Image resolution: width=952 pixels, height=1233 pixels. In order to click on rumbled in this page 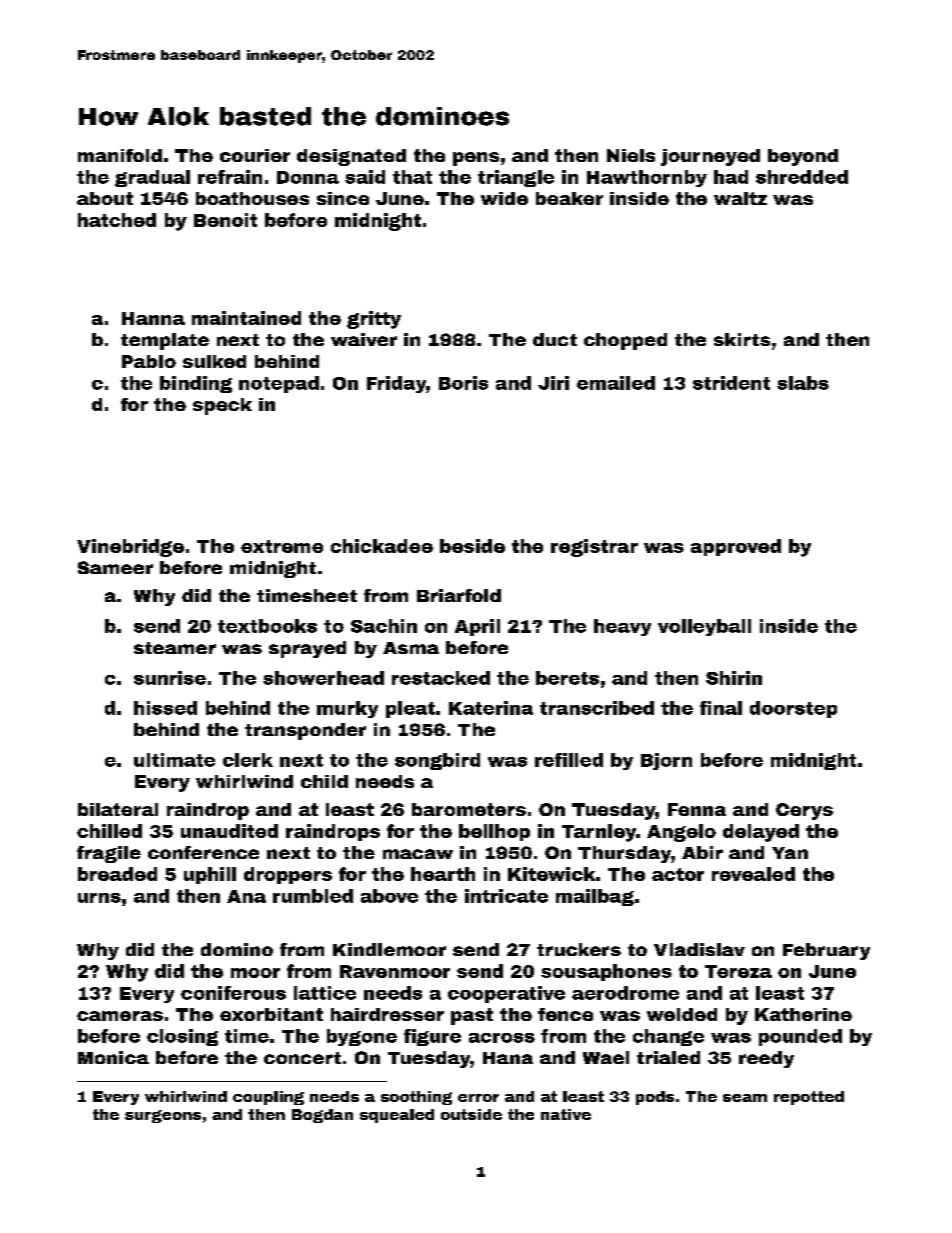, I will do `click(313, 896)`.
